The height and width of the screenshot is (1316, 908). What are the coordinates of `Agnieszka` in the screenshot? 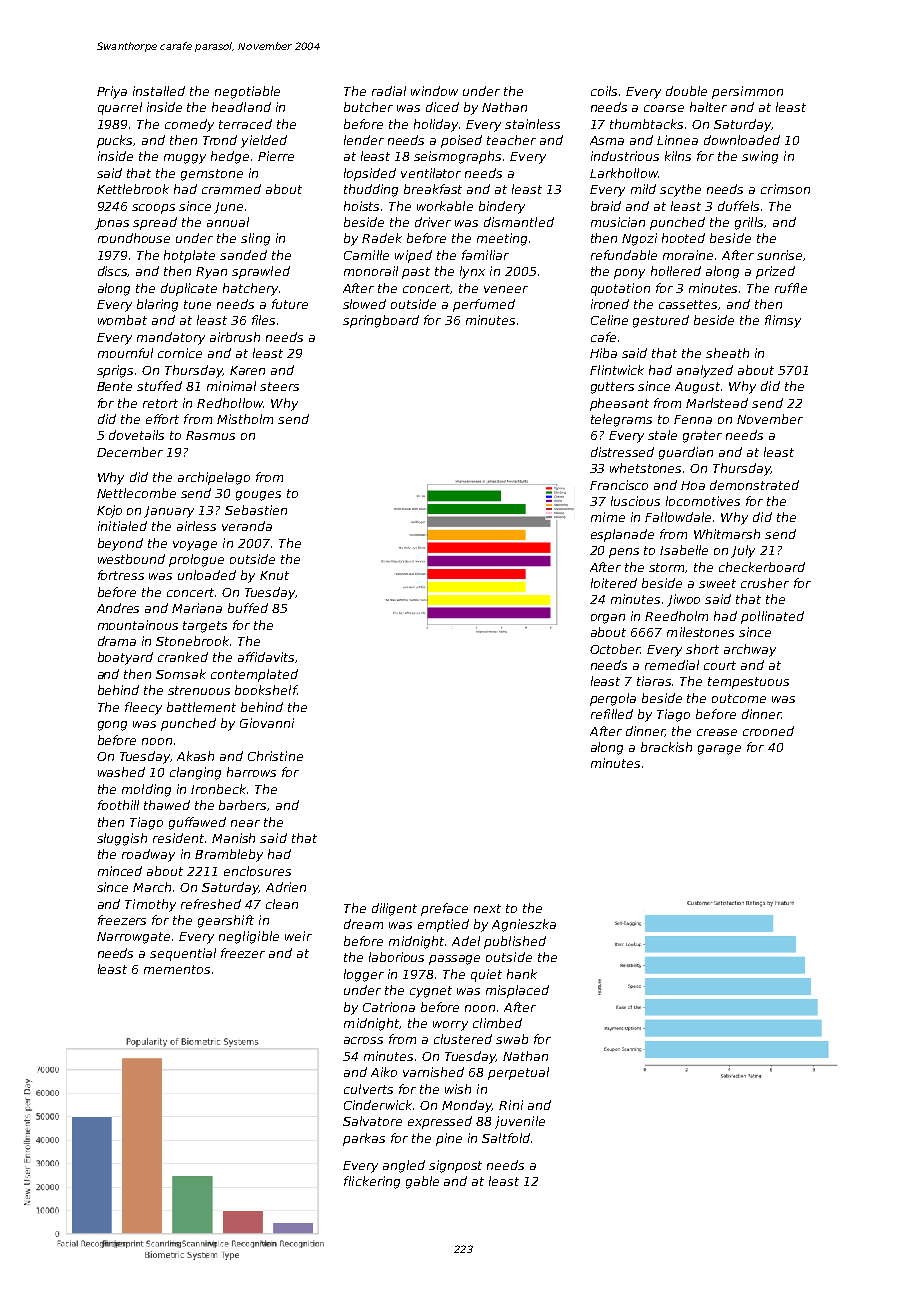 It's located at (524, 925).
